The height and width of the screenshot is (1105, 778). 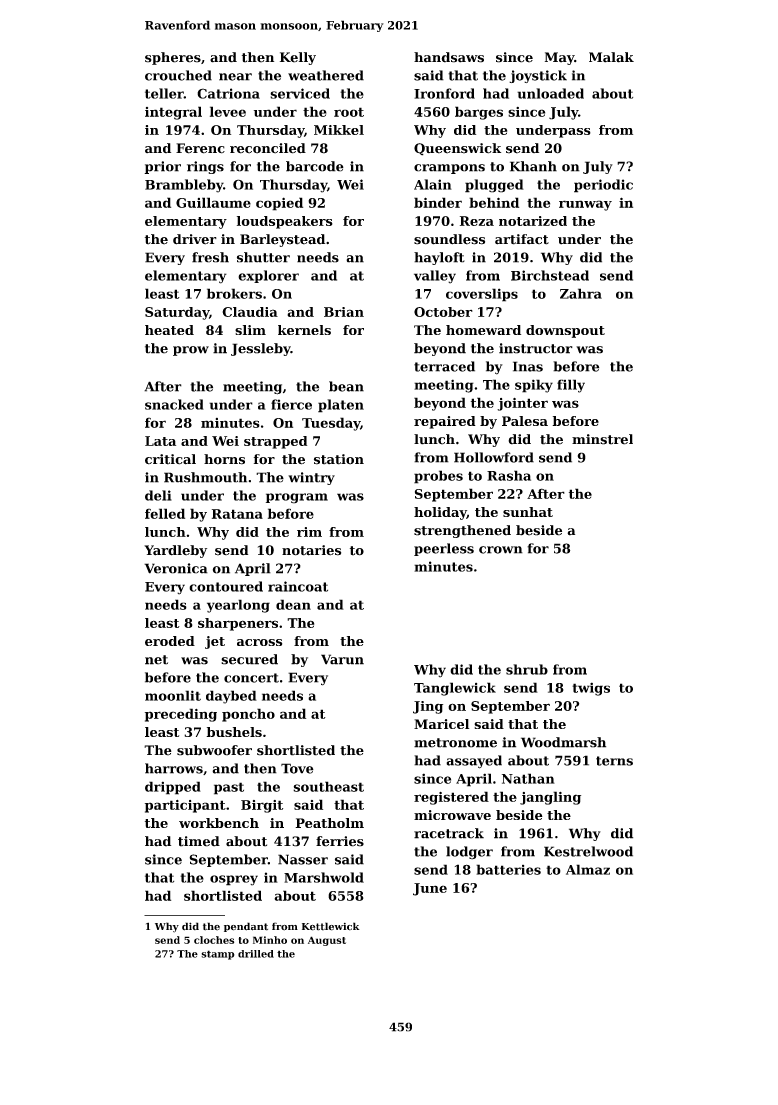 I want to click on Varun, so click(x=342, y=659).
